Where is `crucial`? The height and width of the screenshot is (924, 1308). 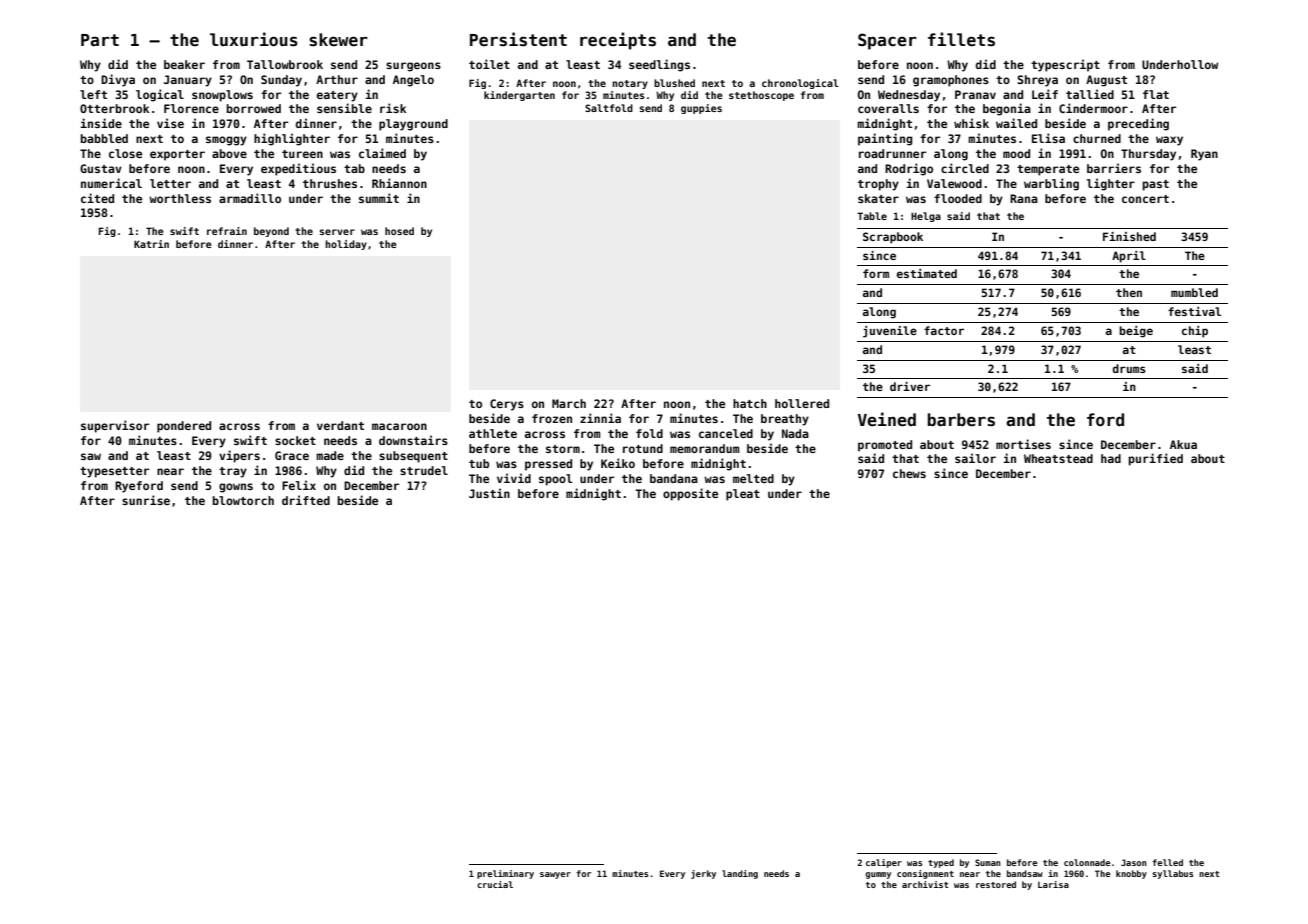
crucial is located at coordinates (495, 884).
